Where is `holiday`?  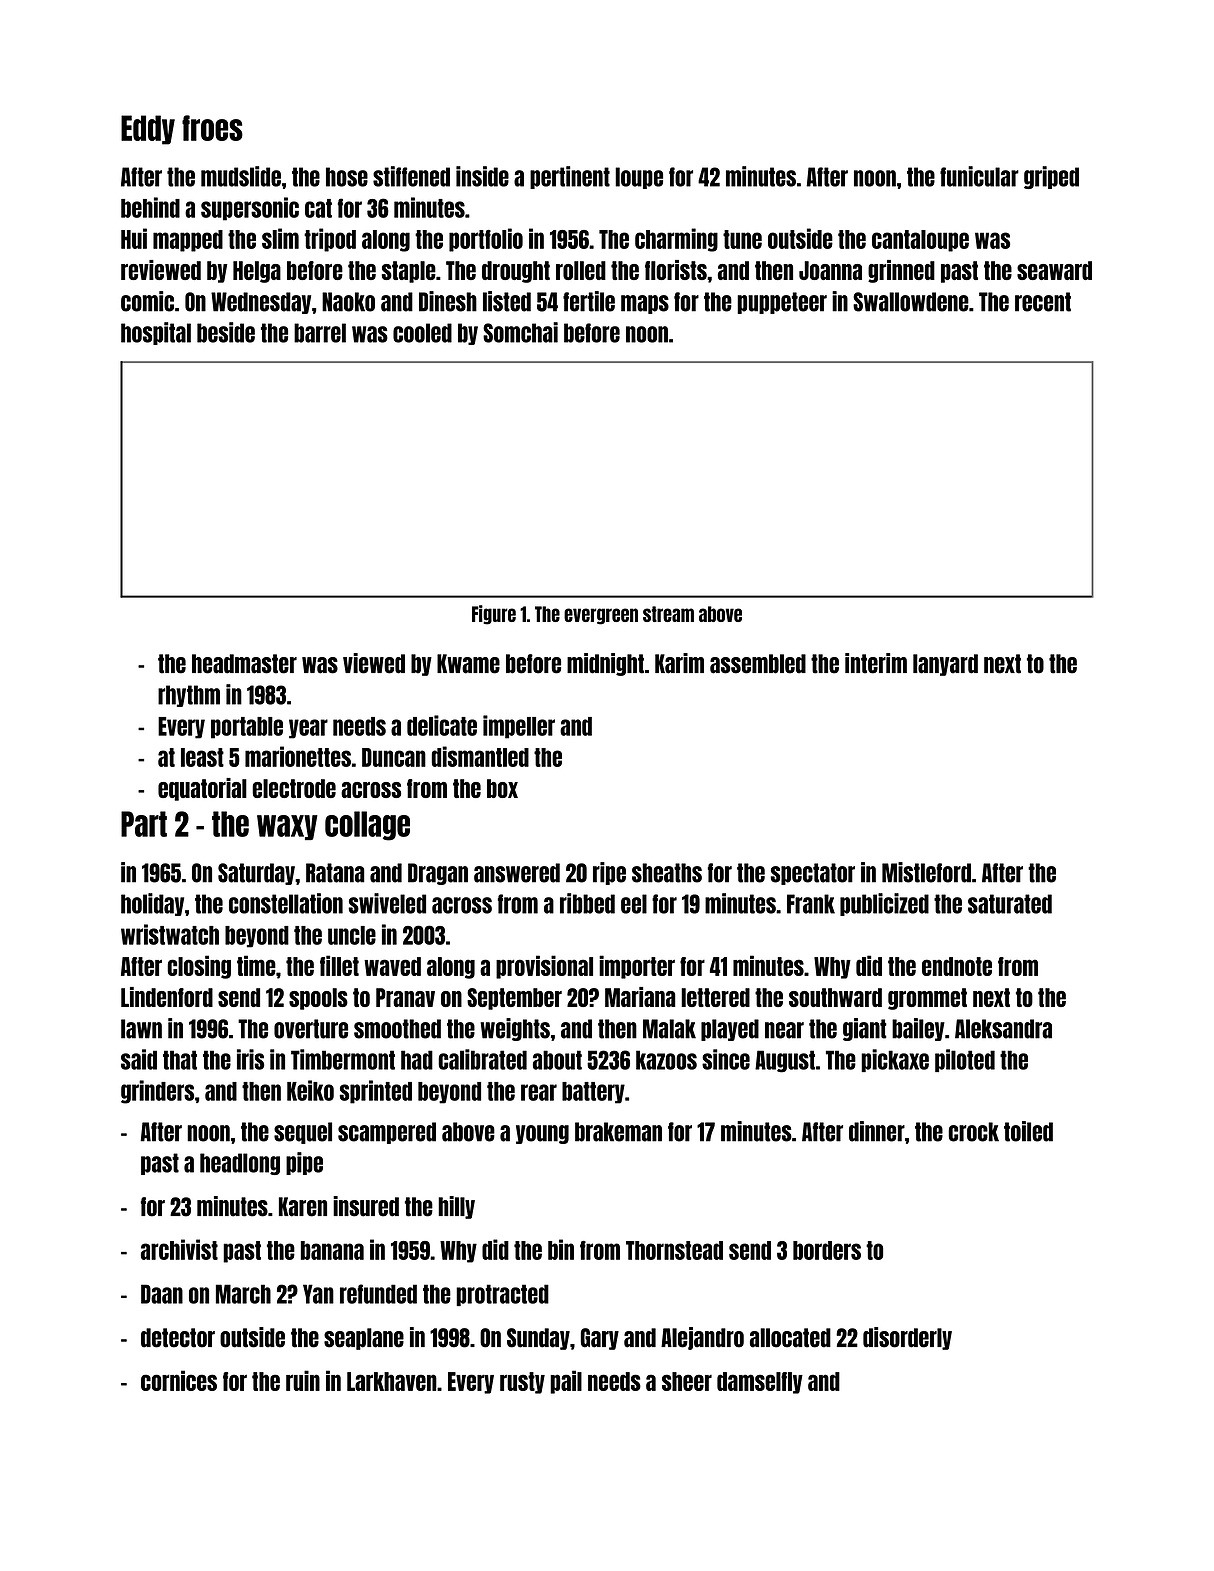
holiday is located at coordinates (152, 904).
